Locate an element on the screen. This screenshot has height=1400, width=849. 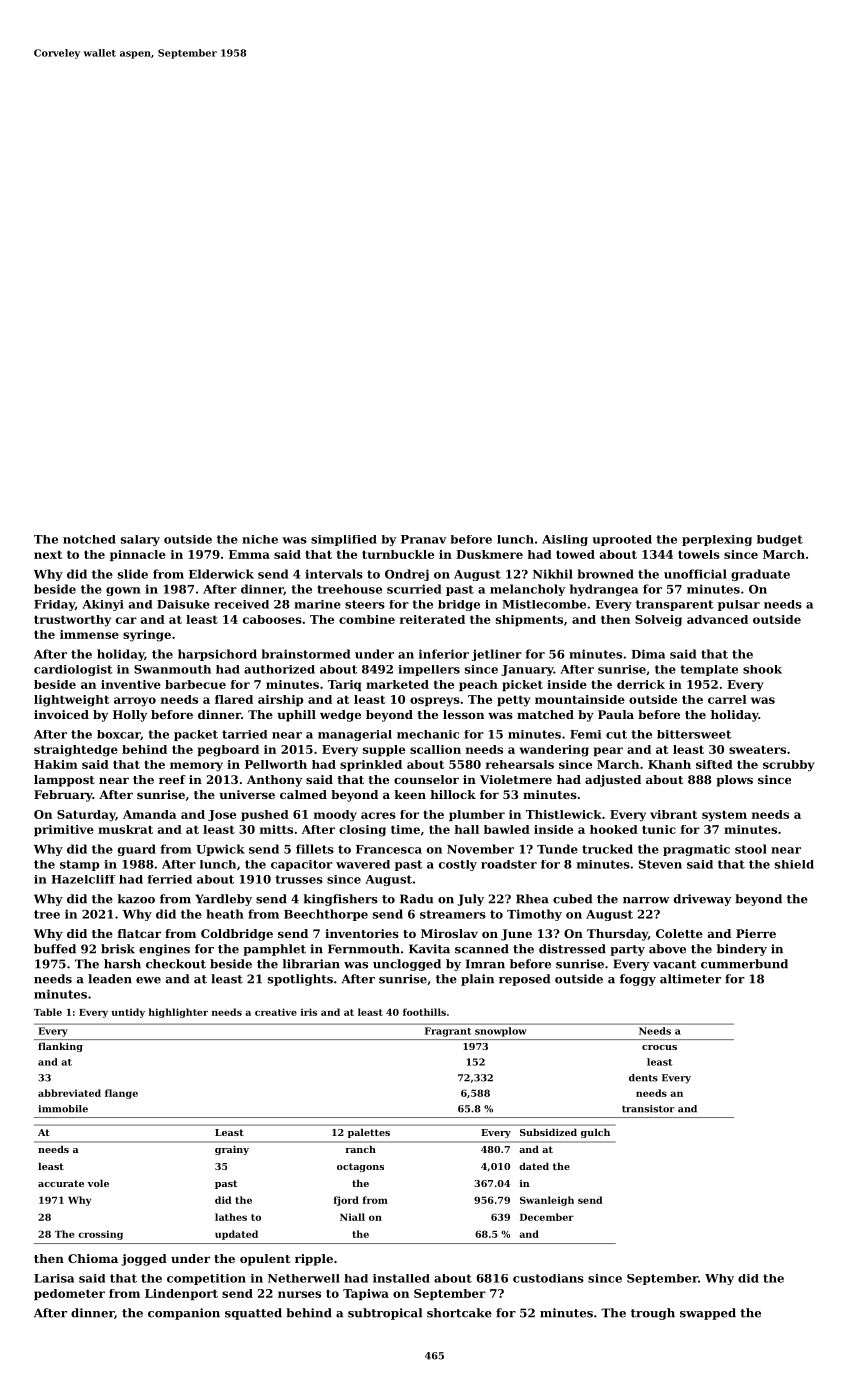
next is located at coordinates (48, 554).
